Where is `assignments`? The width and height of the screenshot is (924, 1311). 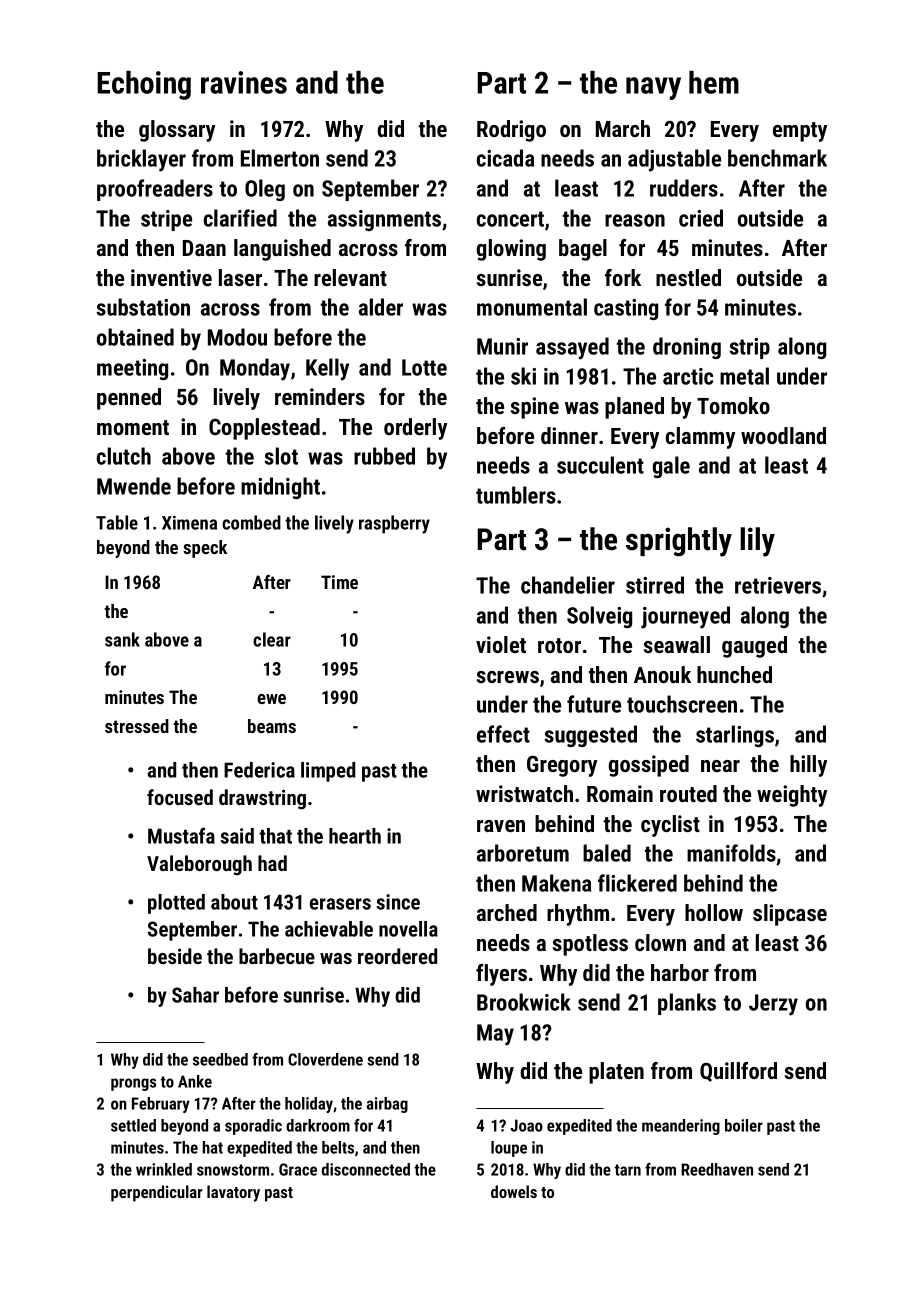
assignments is located at coordinates (384, 220).
